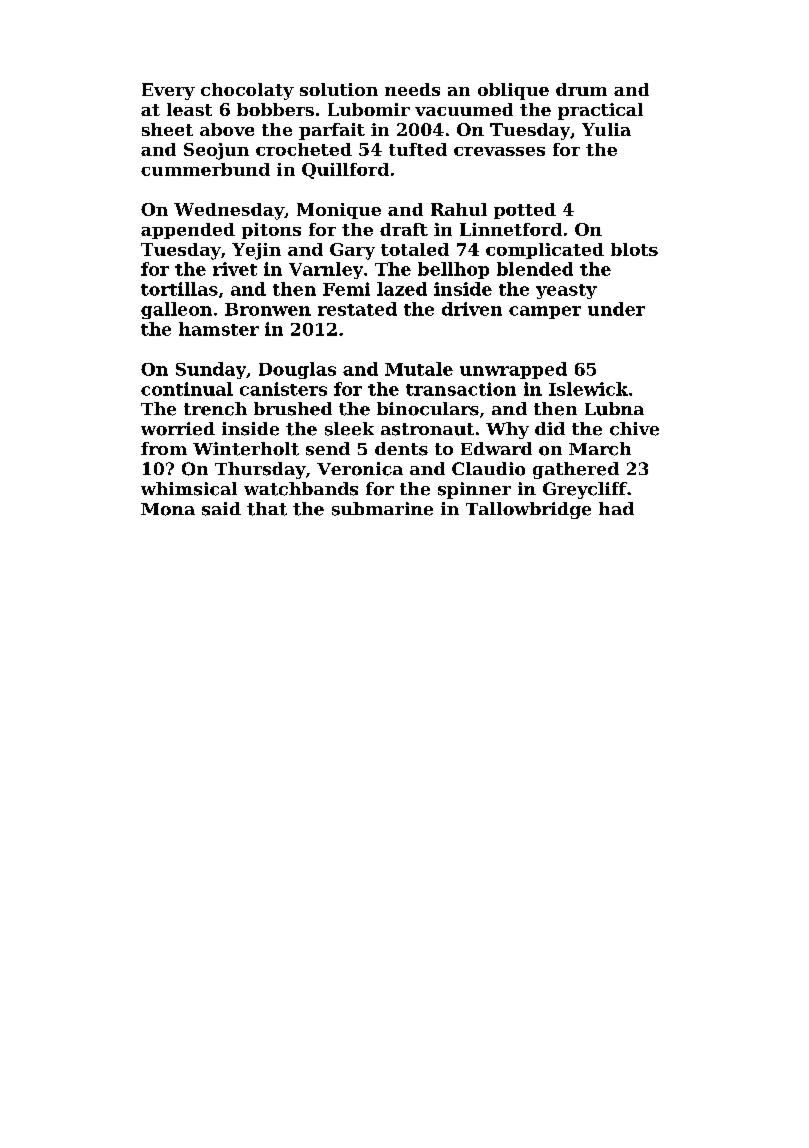 This screenshot has width=809, height=1148. What do you see at coordinates (164, 448) in the screenshot?
I see `from` at bounding box center [164, 448].
